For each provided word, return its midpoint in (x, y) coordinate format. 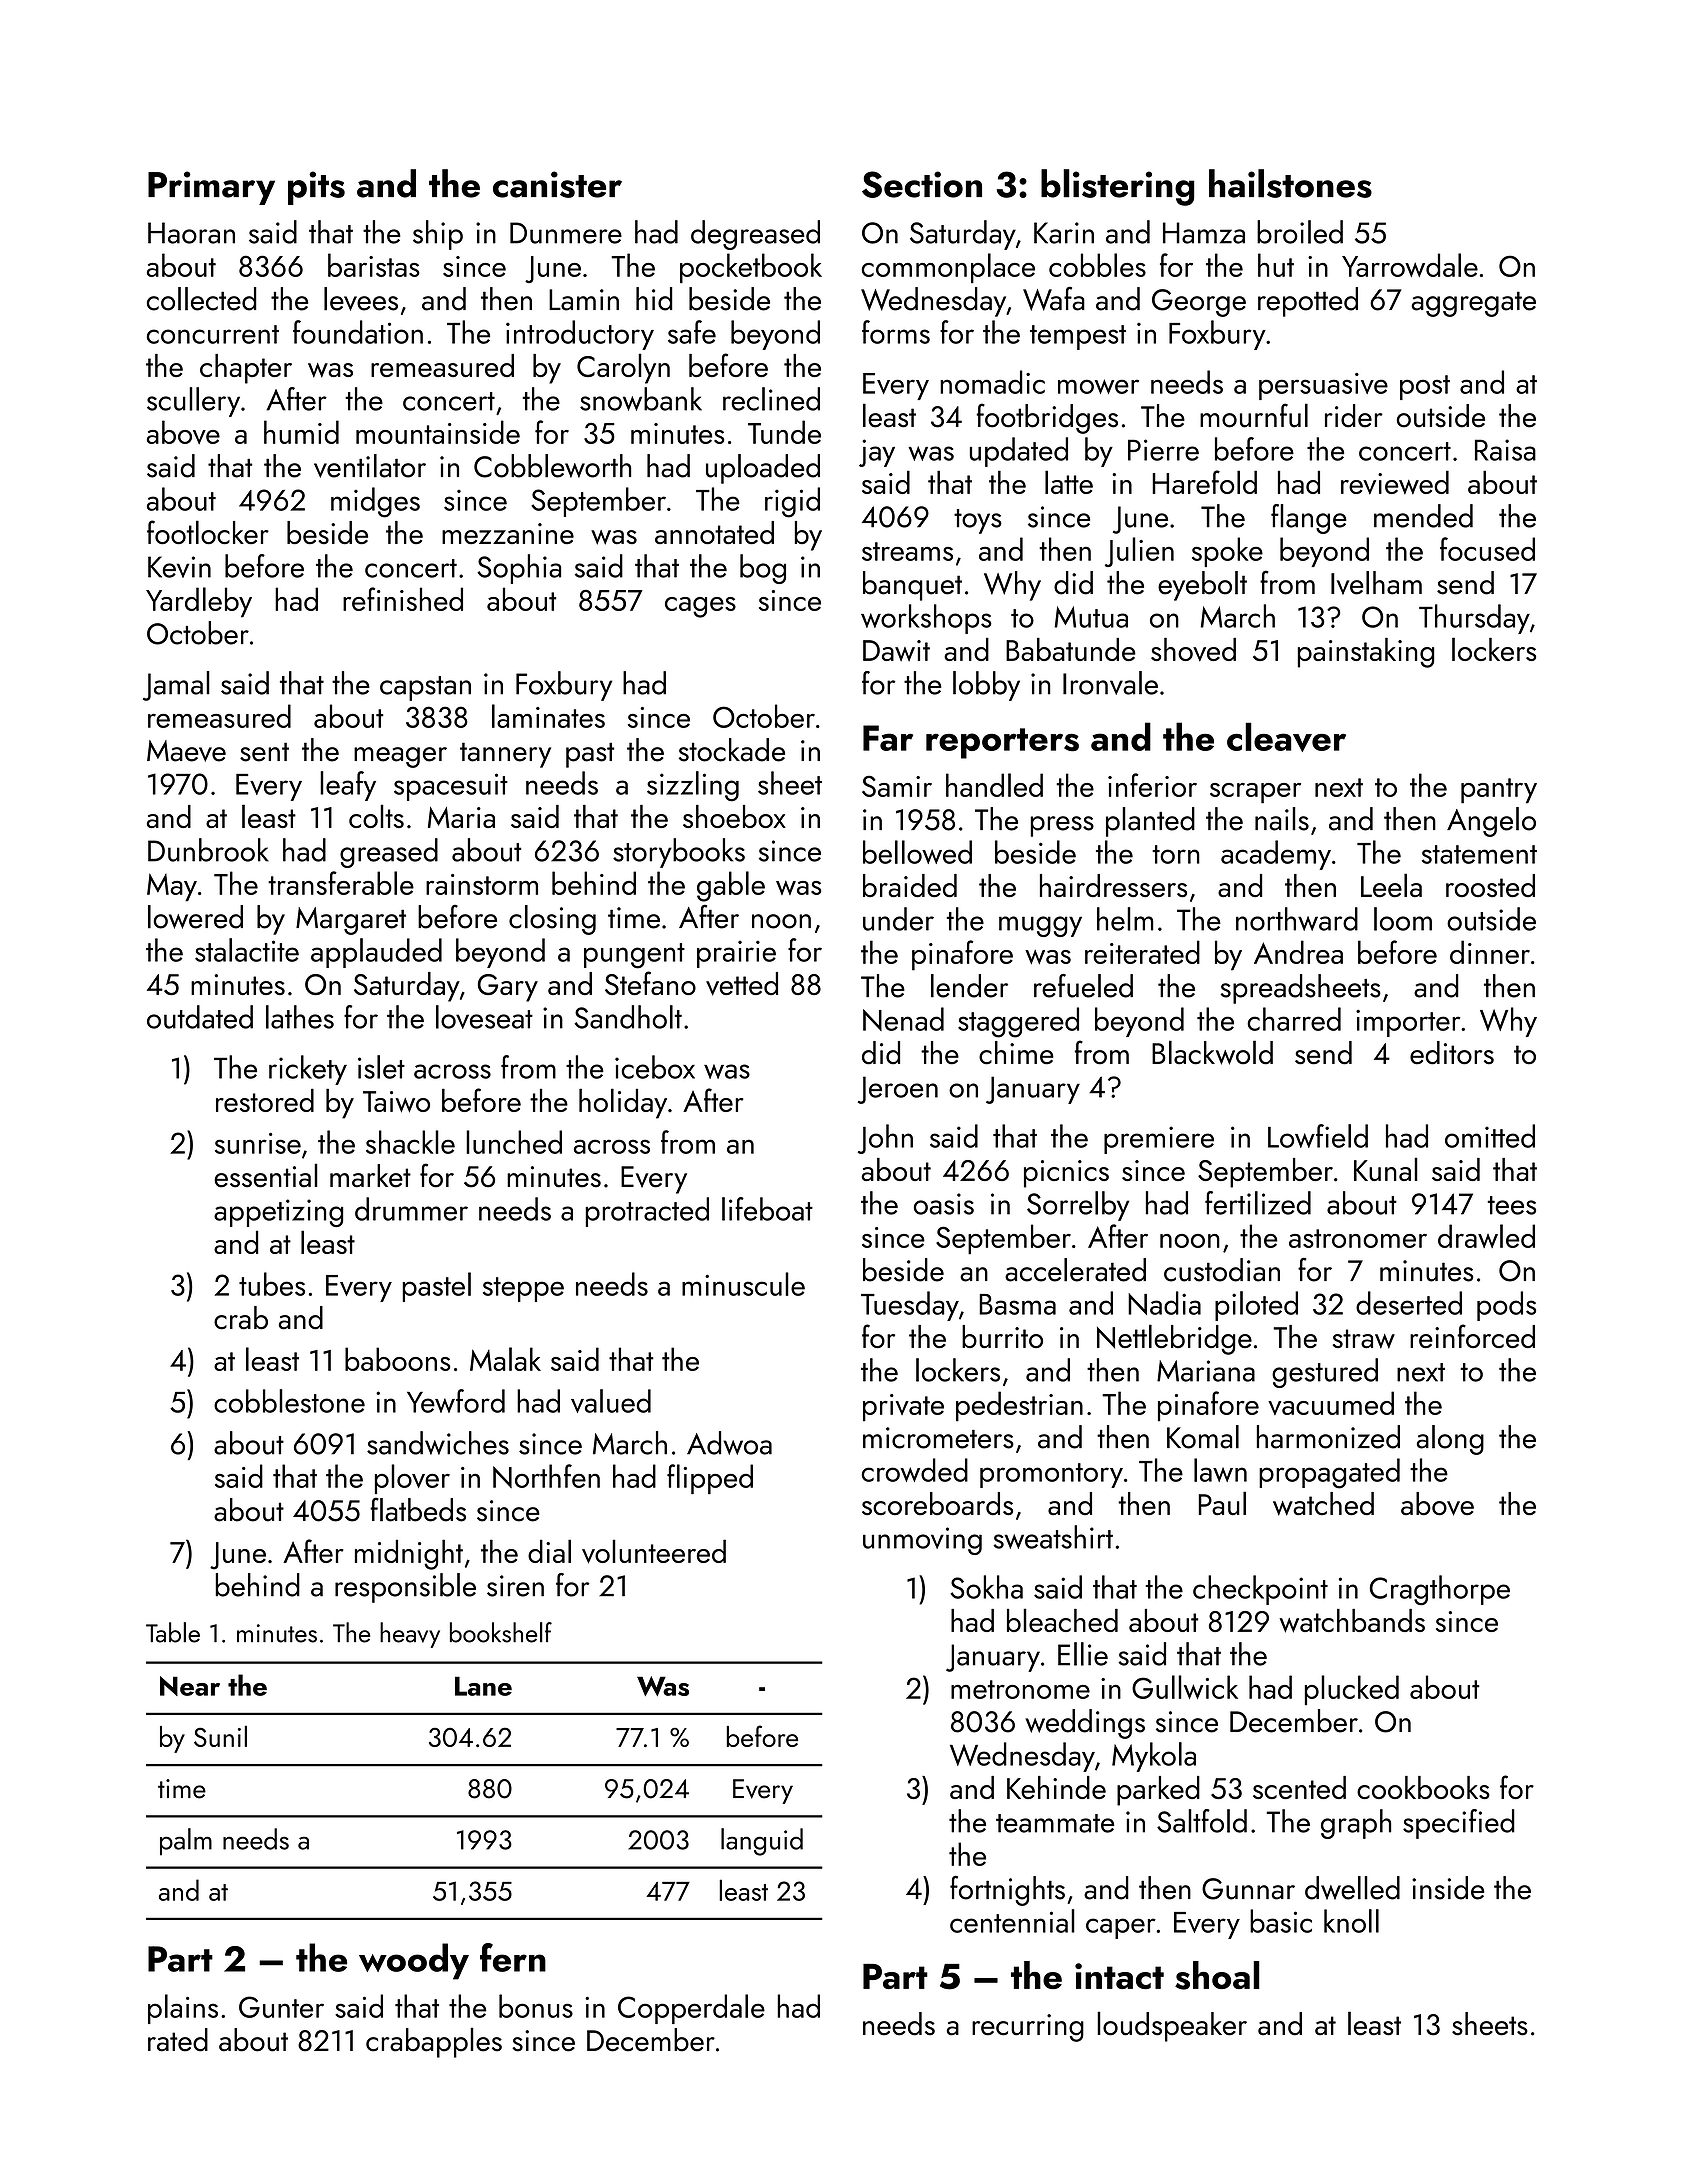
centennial (1012, 1921)
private (903, 1408)
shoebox (734, 816)
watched (1323, 1504)
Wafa (1054, 298)
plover (412, 1479)
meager (400, 757)
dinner (1490, 952)
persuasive (1323, 386)
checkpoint (1260, 1590)
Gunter (281, 2007)
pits (316, 188)
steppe (523, 1289)
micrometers (938, 1438)
